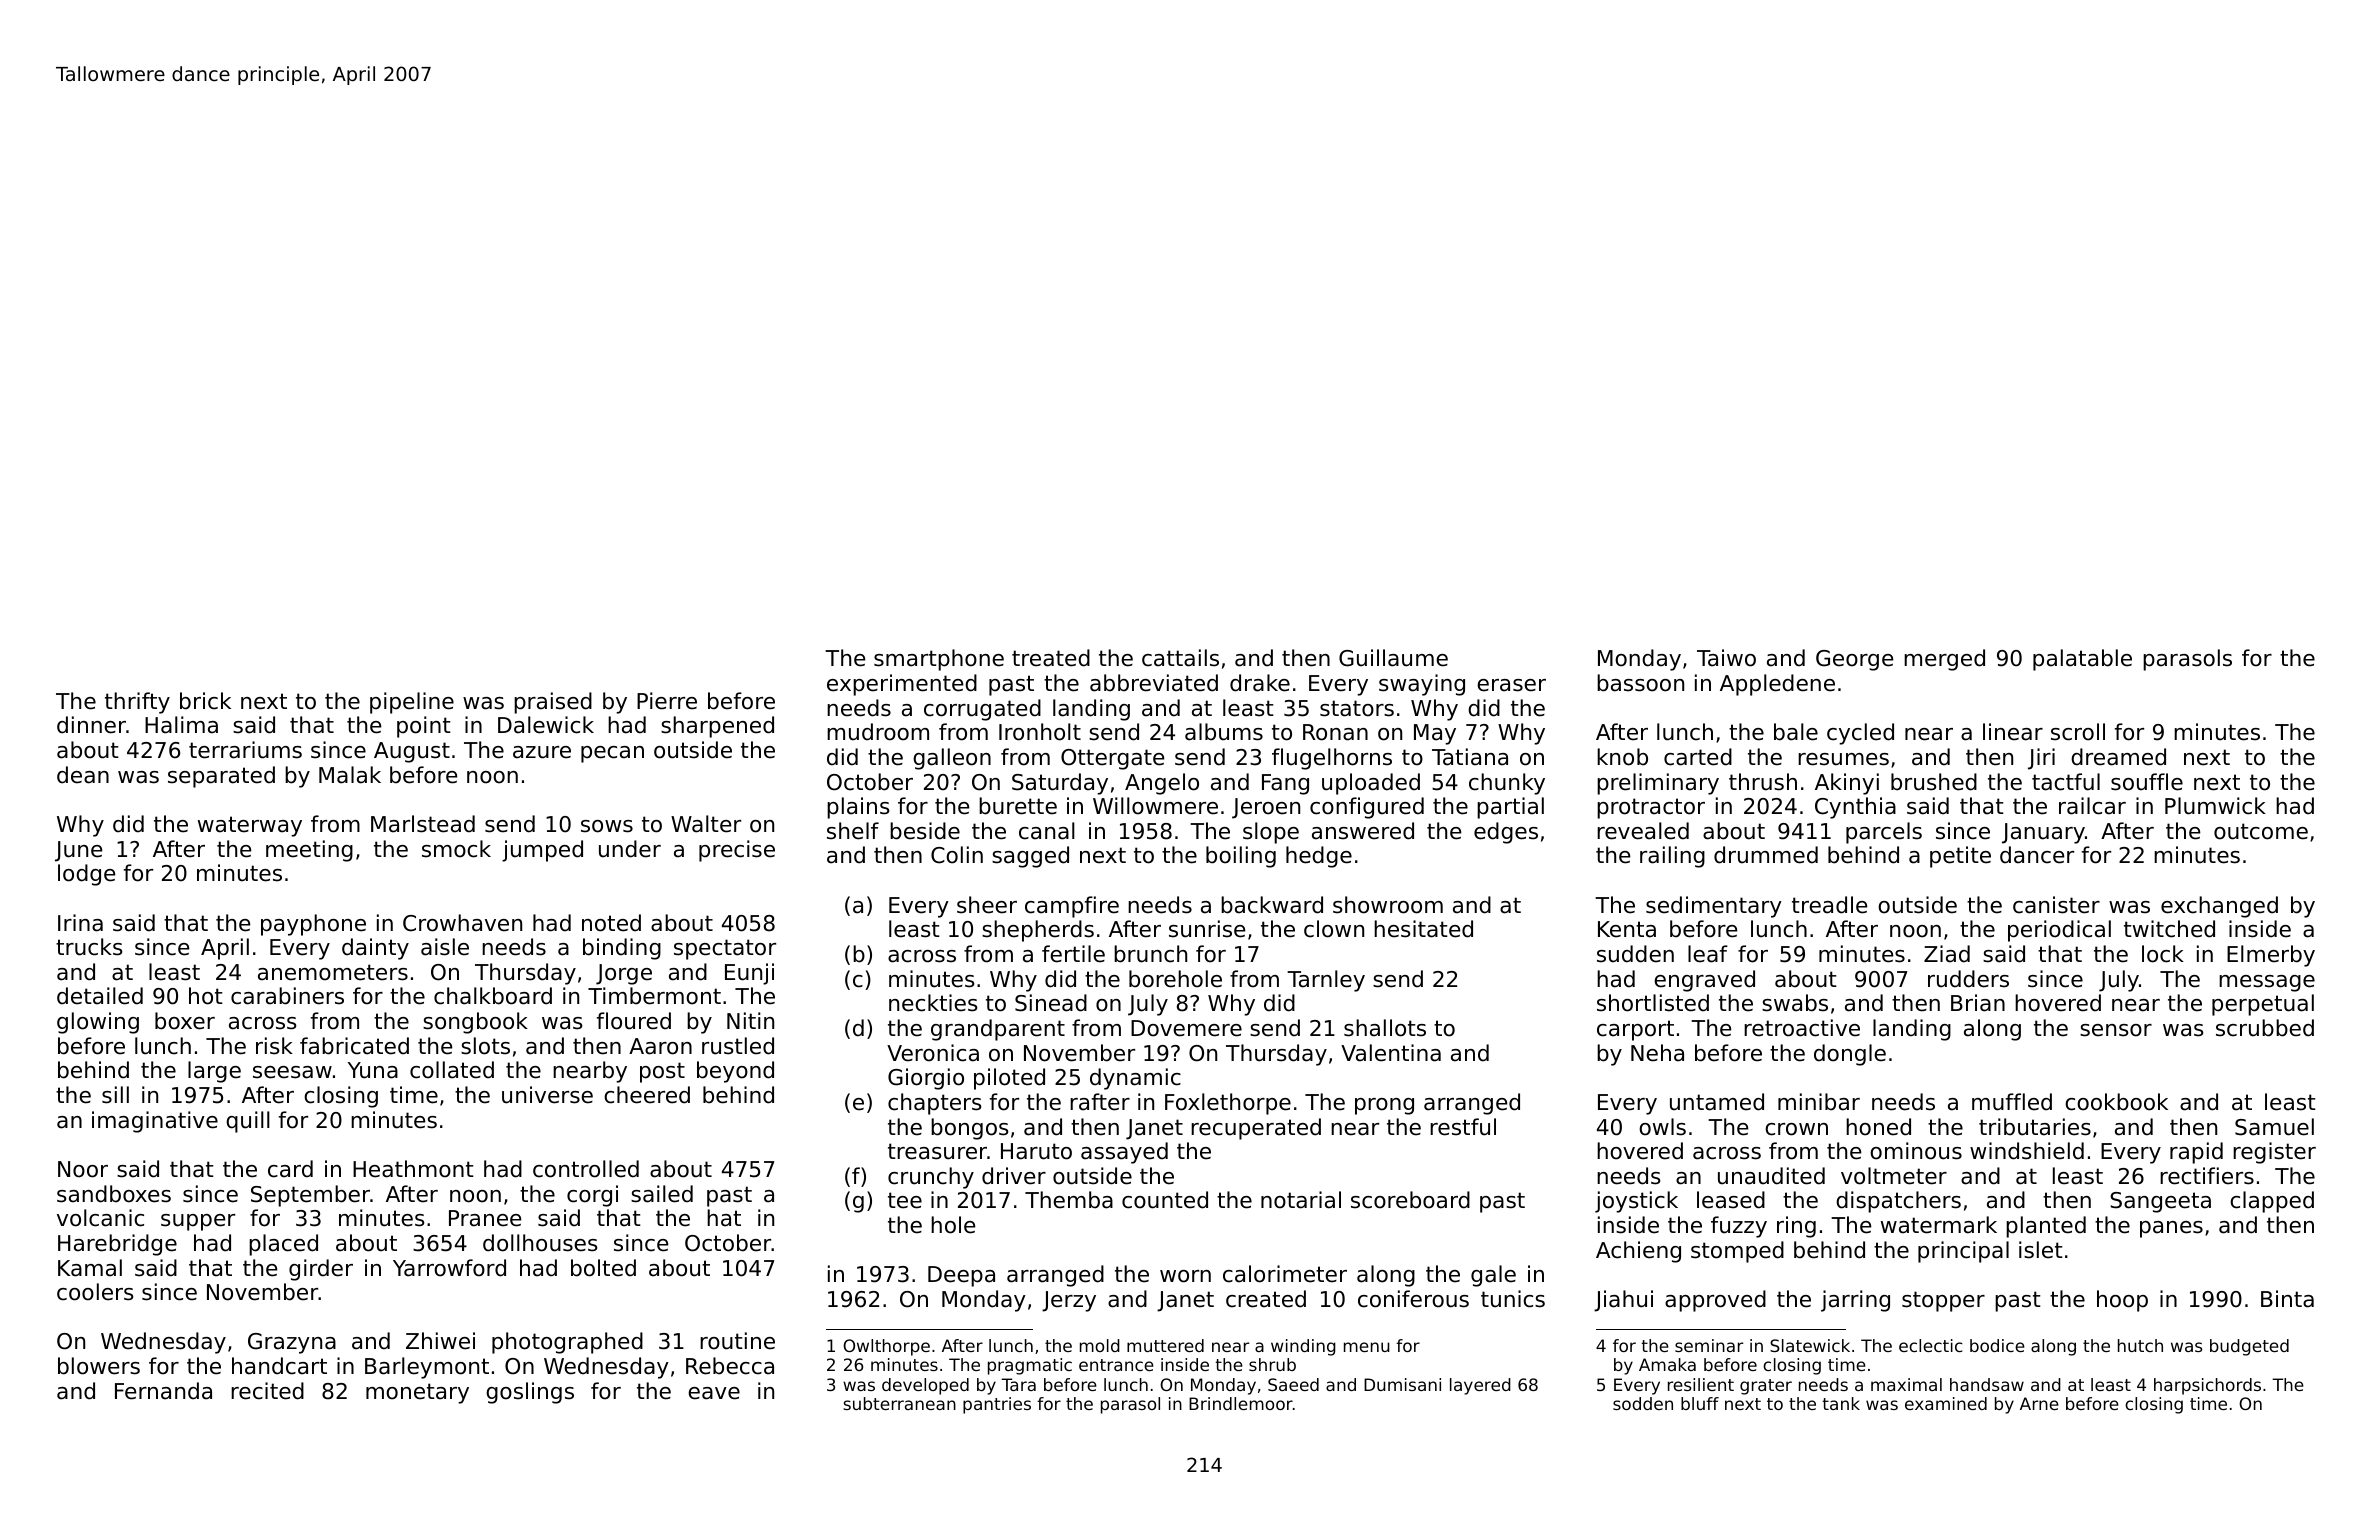  I want to click on sodden, so click(1643, 1403).
